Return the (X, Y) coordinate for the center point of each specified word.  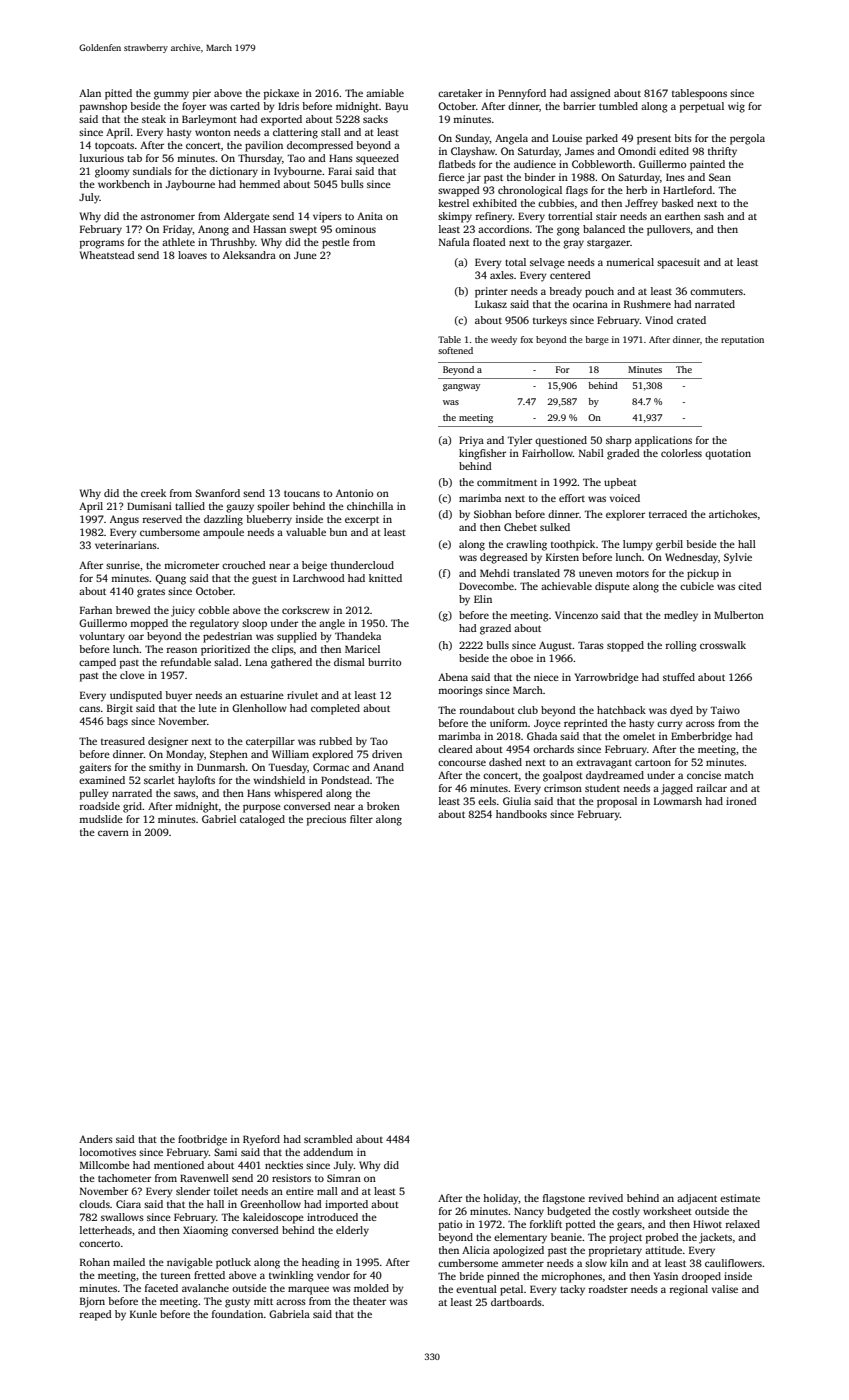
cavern (113, 833)
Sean (720, 177)
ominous (355, 229)
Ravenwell (204, 1178)
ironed (741, 801)
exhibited (495, 203)
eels (487, 801)
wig (736, 107)
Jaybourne (190, 185)
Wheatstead (107, 255)
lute (208, 708)
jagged (677, 789)
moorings (460, 691)
